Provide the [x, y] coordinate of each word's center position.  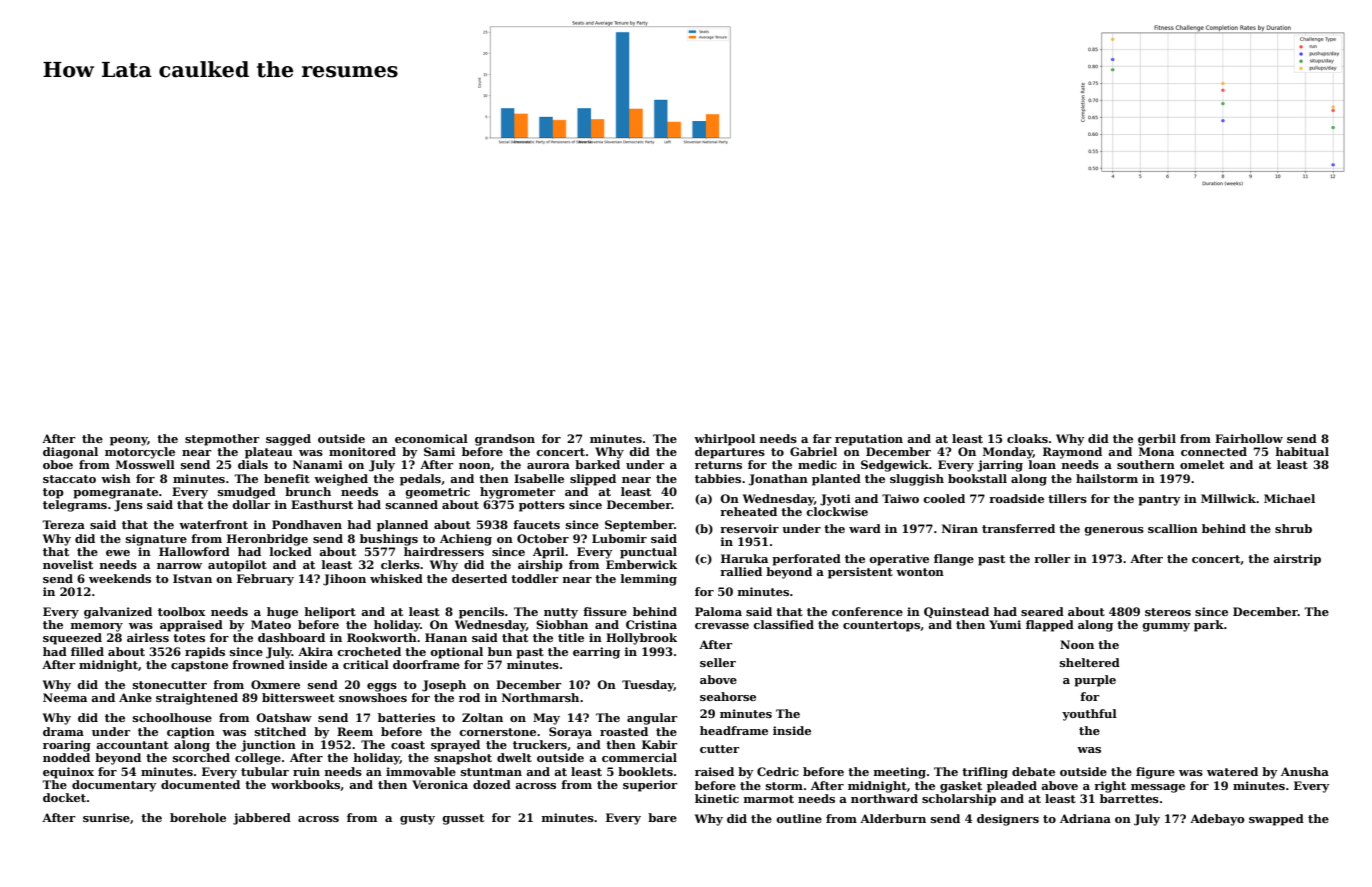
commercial [639, 757]
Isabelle [539, 478]
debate [1033, 771]
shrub [1293, 528]
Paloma [718, 611]
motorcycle [140, 453]
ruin [306, 771]
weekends [120, 578]
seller [718, 662]
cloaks [1027, 438]
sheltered [1090, 662]
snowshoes [373, 697]
